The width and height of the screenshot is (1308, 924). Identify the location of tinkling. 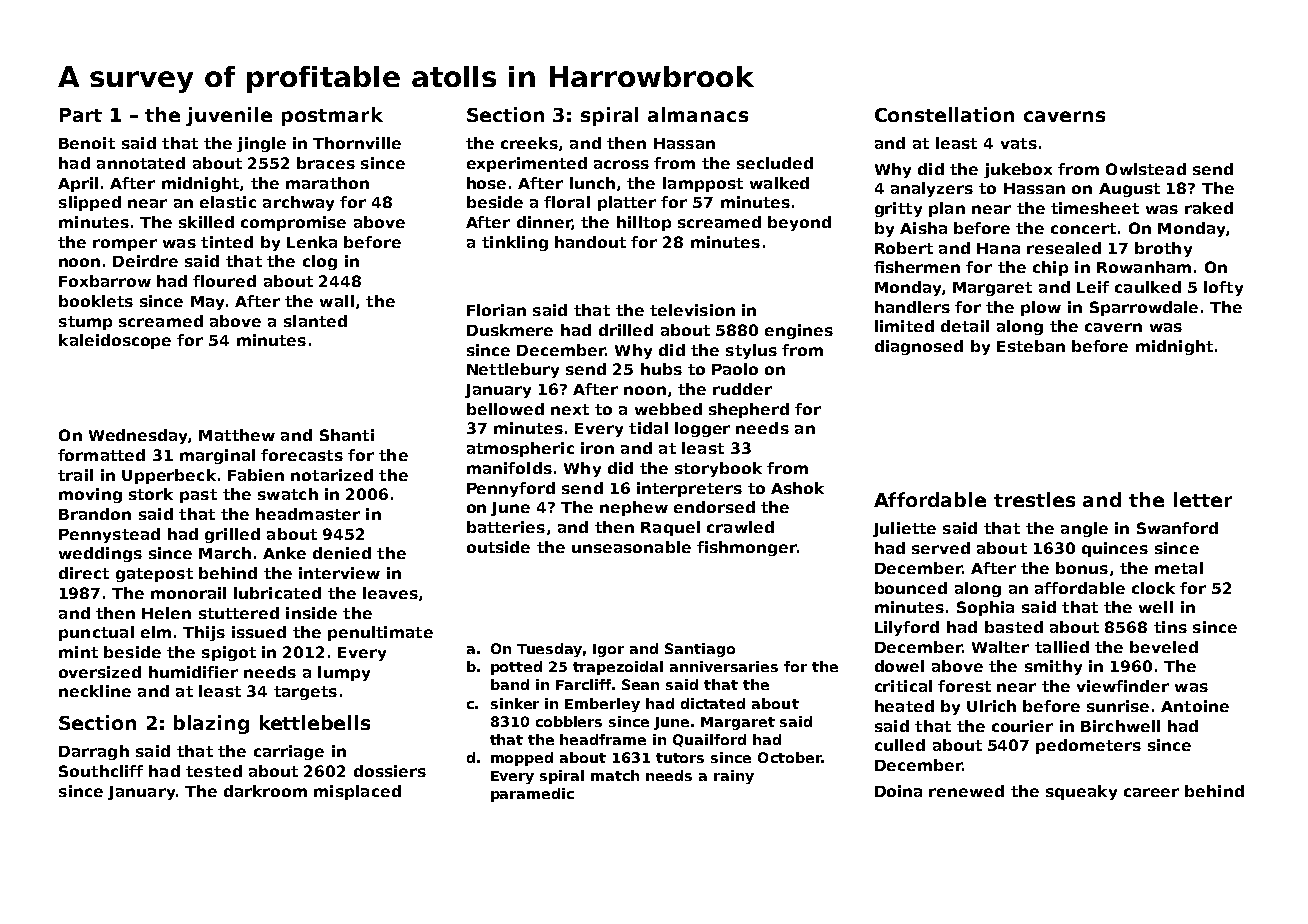
(515, 243).
